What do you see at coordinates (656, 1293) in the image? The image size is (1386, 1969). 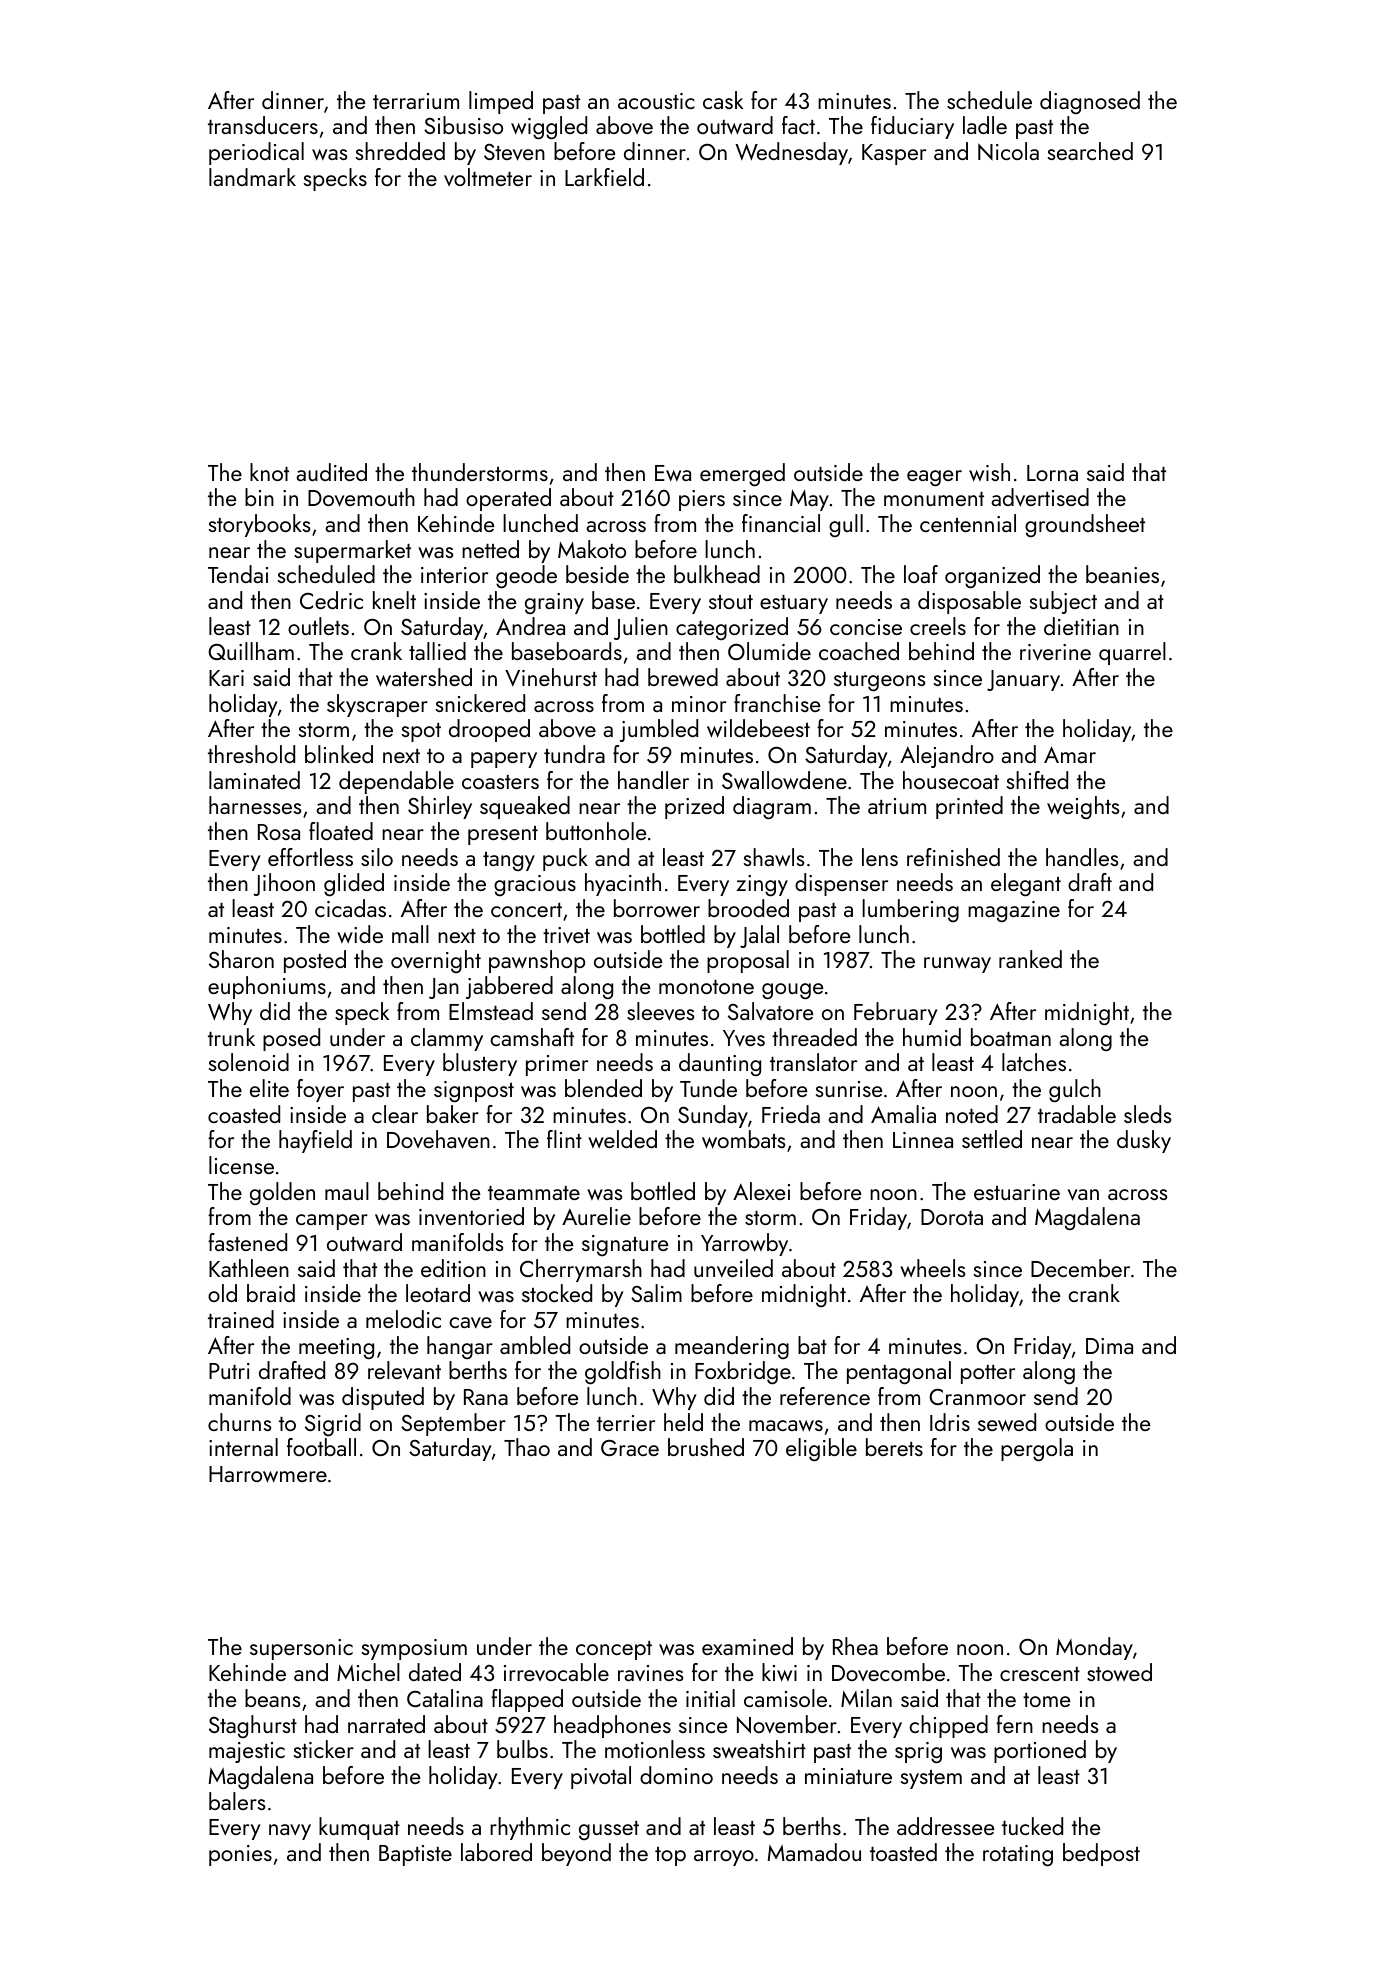 I see `Salim` at bounding box center [656, 1293].
